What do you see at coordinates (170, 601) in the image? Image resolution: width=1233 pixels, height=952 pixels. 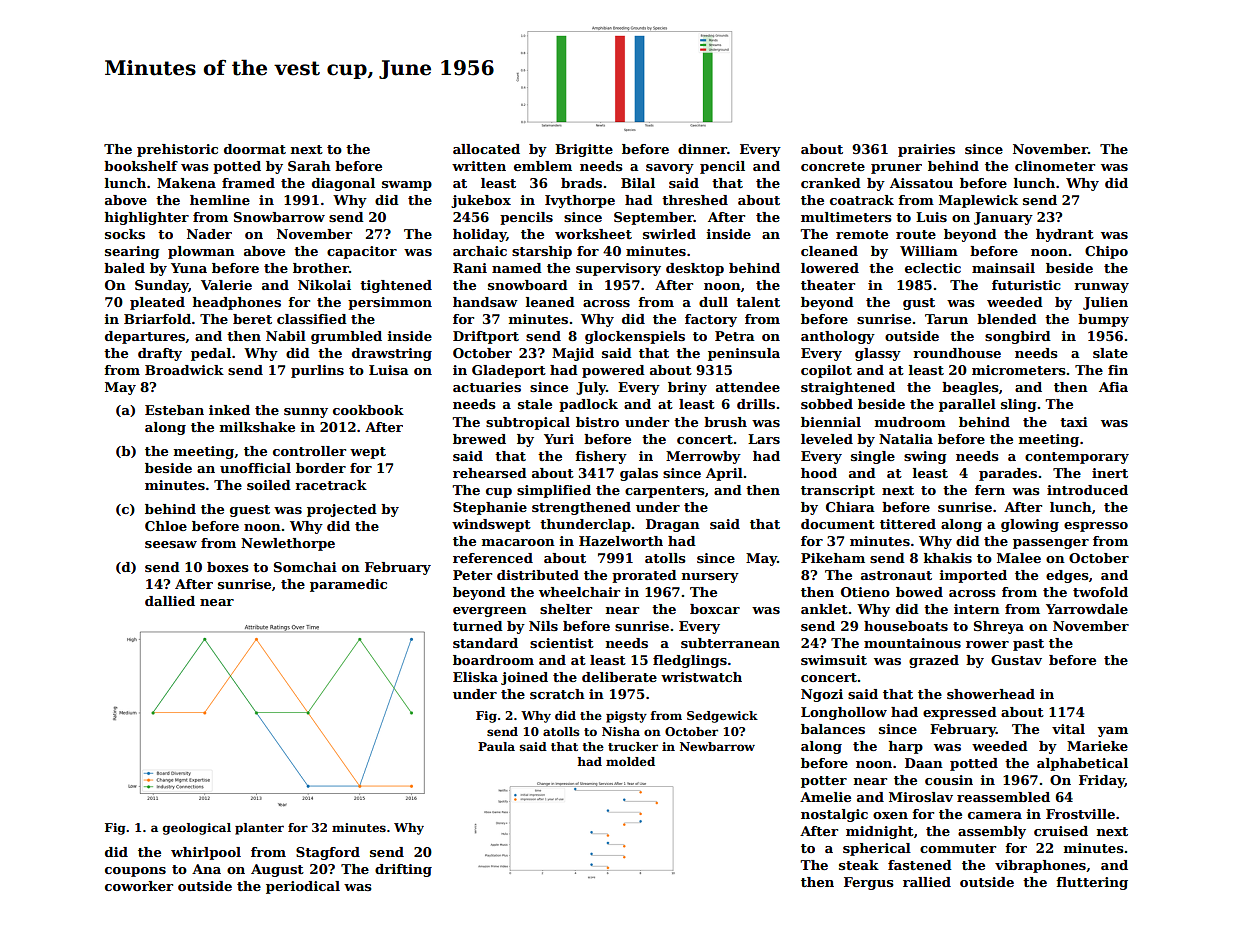 I see `dallied` at bounding box center [170, 601].
